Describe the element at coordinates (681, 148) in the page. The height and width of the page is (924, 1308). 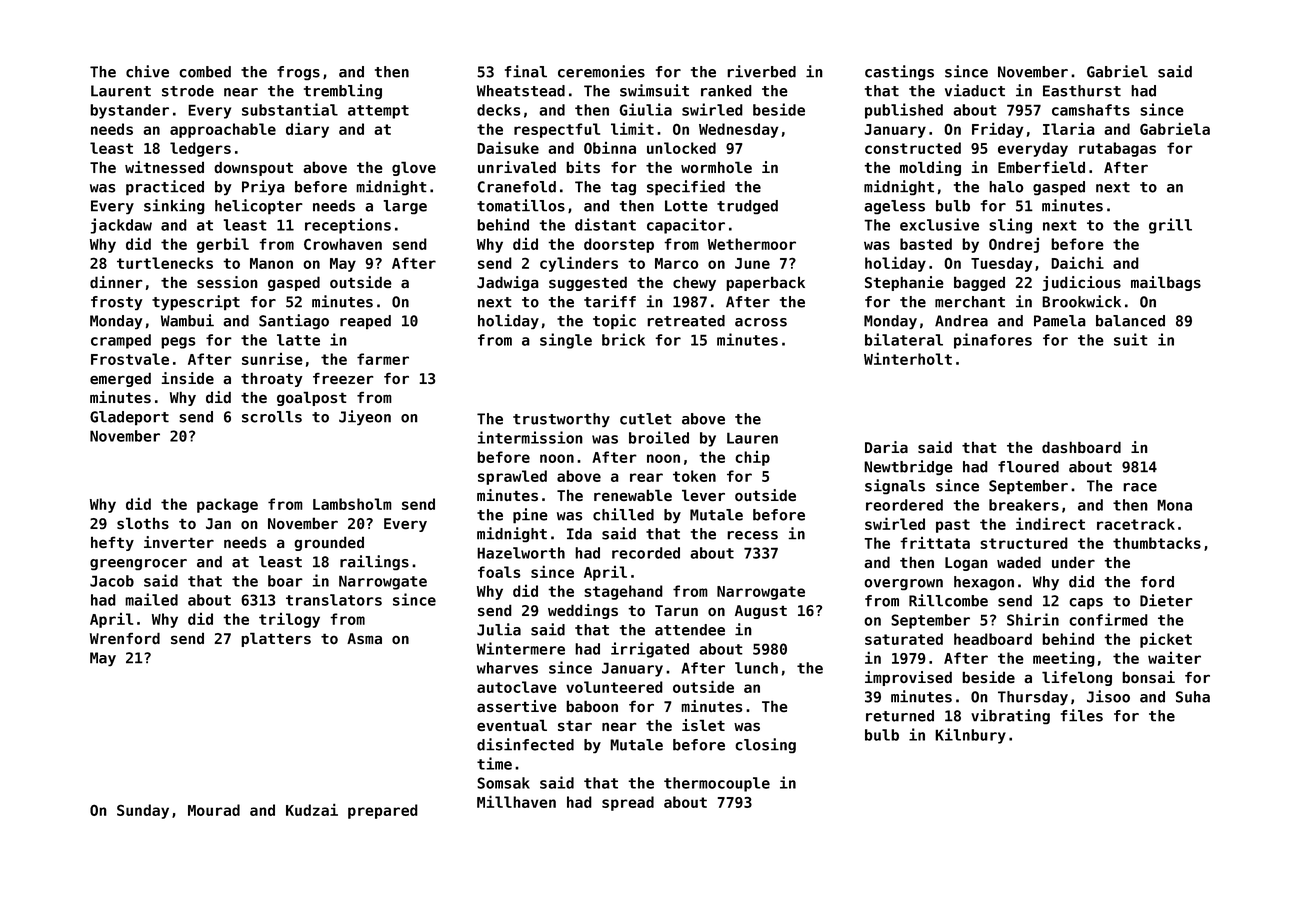
I see `unlocked` at that location.
